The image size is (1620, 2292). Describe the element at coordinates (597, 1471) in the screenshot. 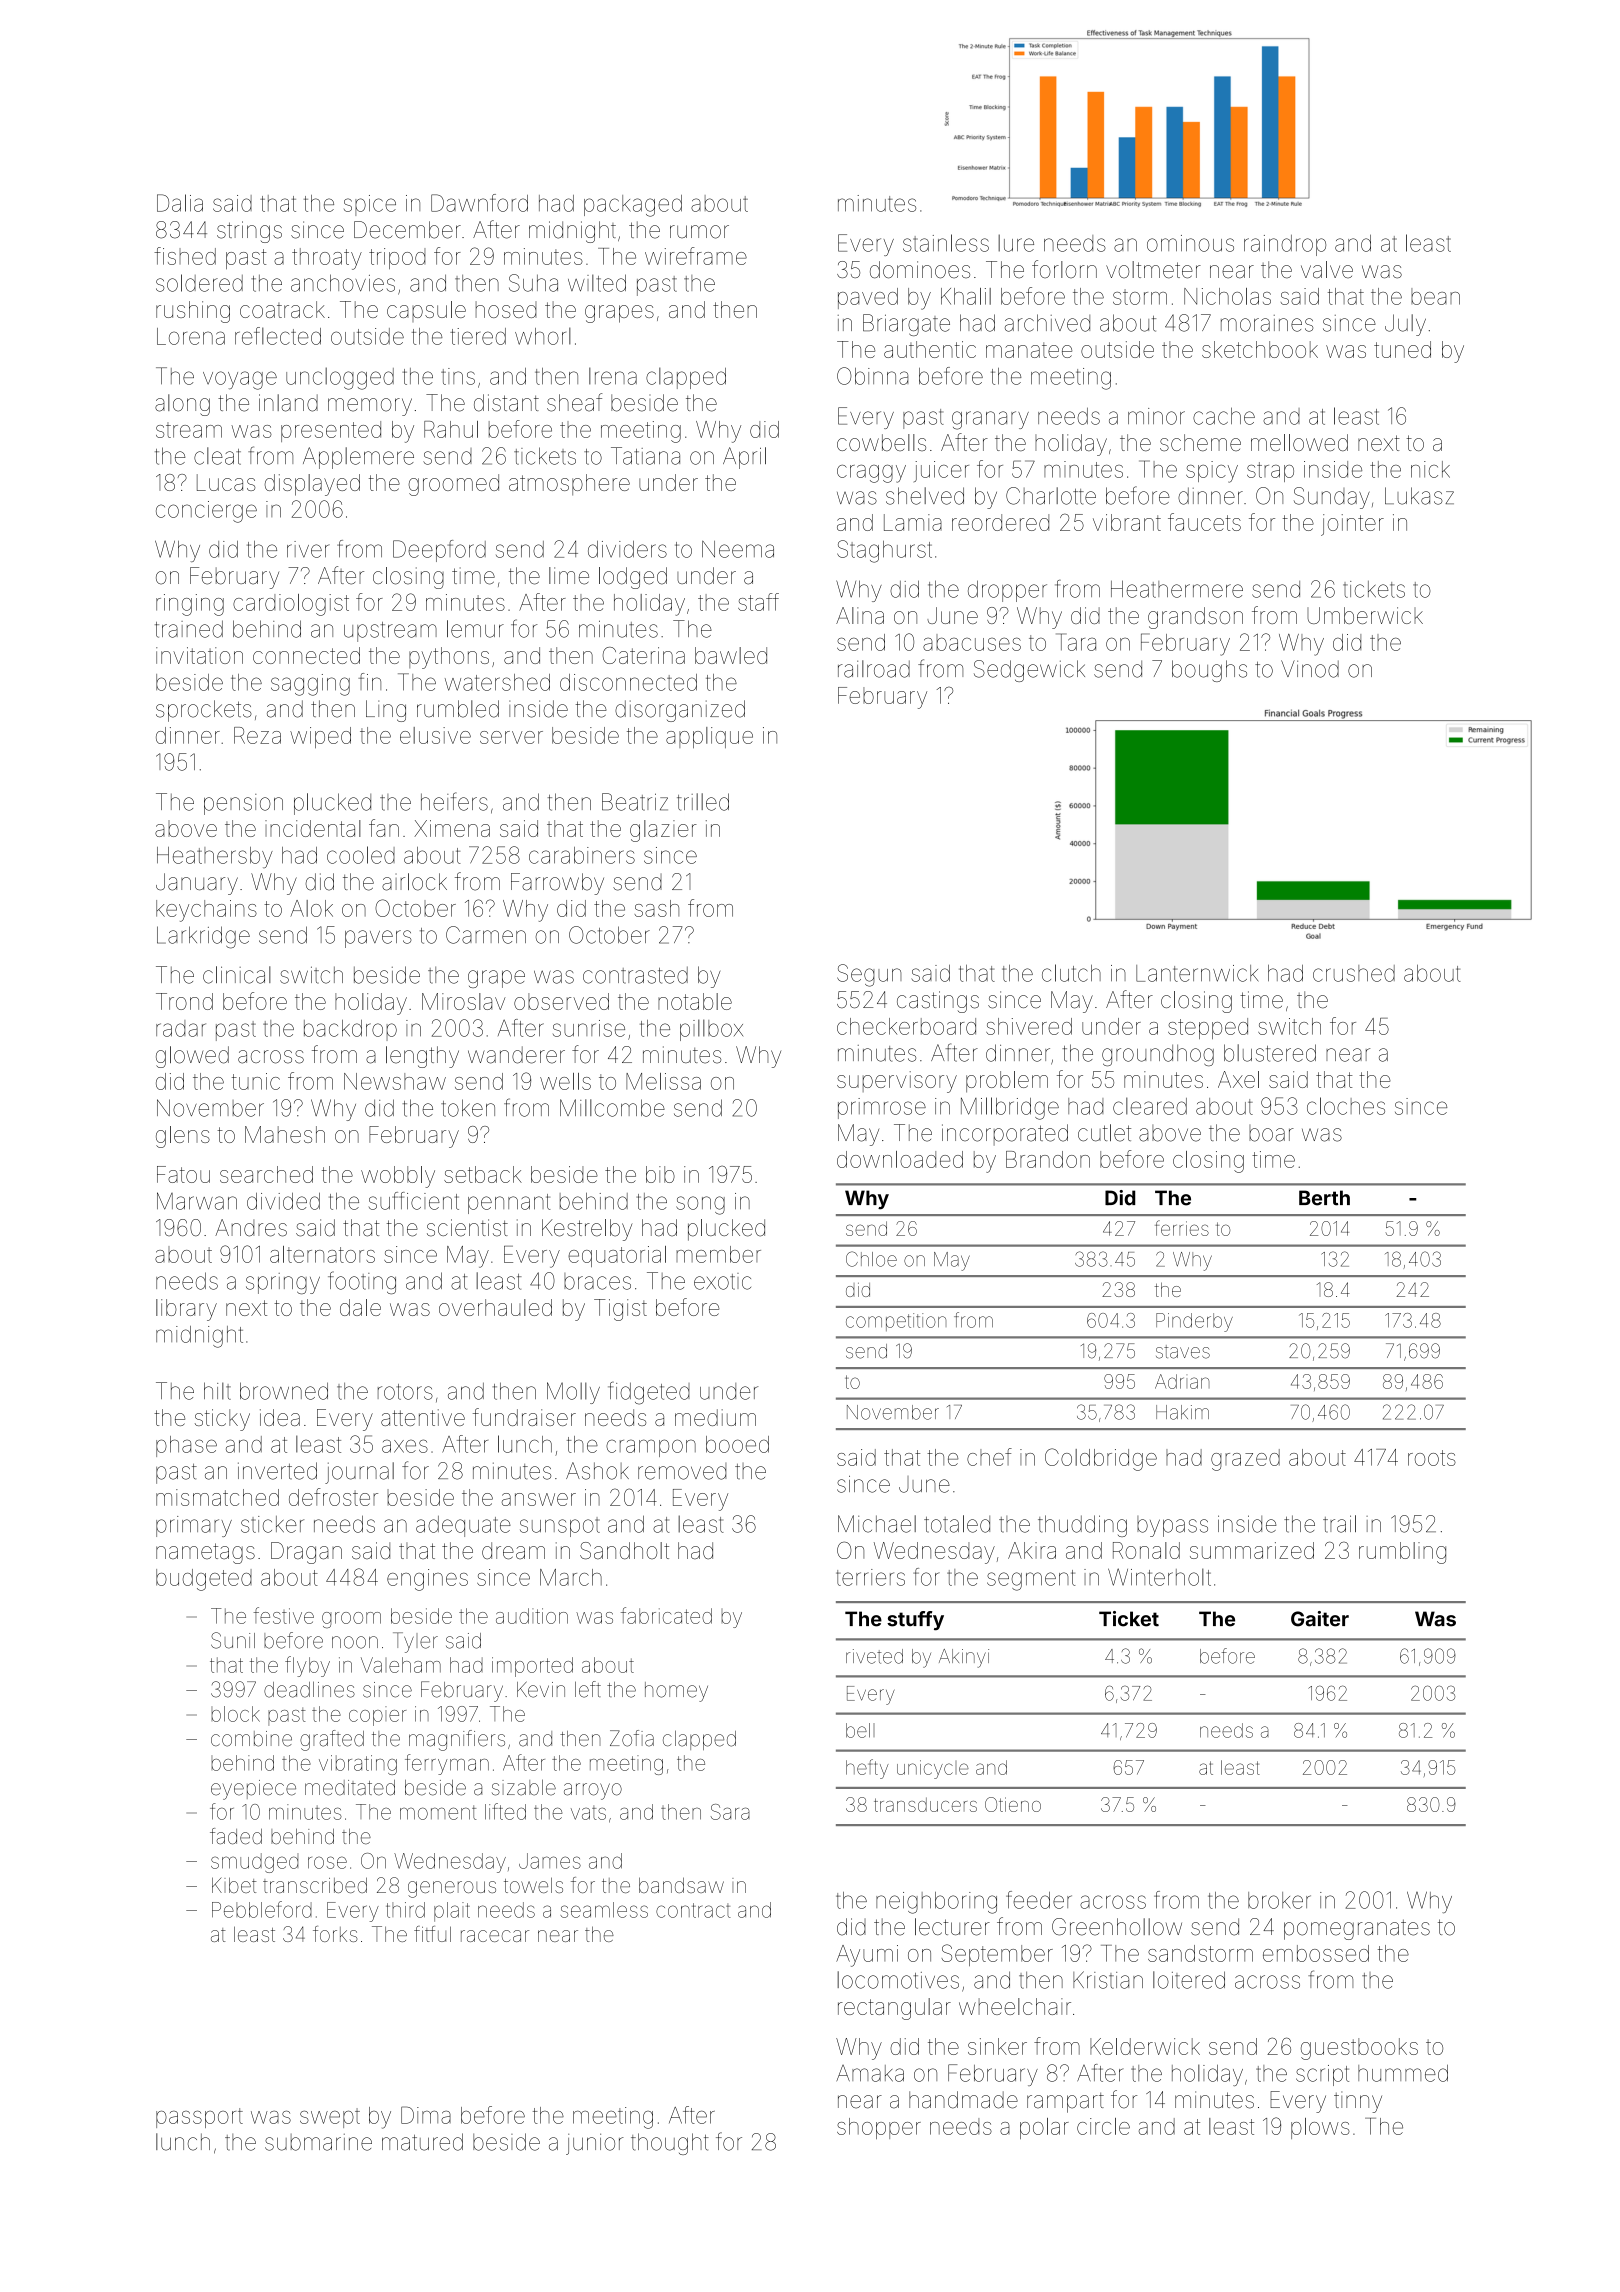

I see `Ashok` at that location.
